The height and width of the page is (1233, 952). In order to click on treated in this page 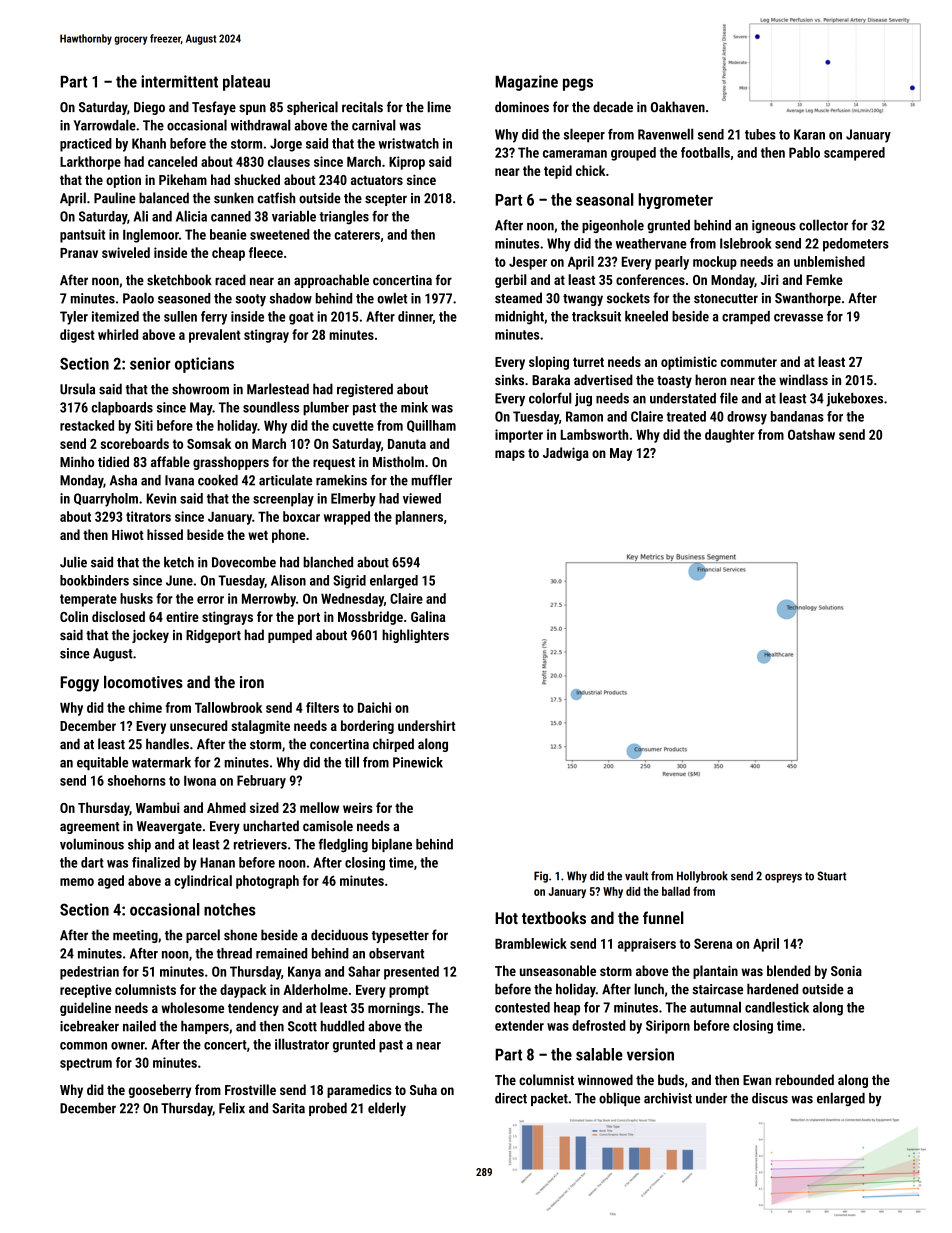, I will do `click(686, 416)`.
